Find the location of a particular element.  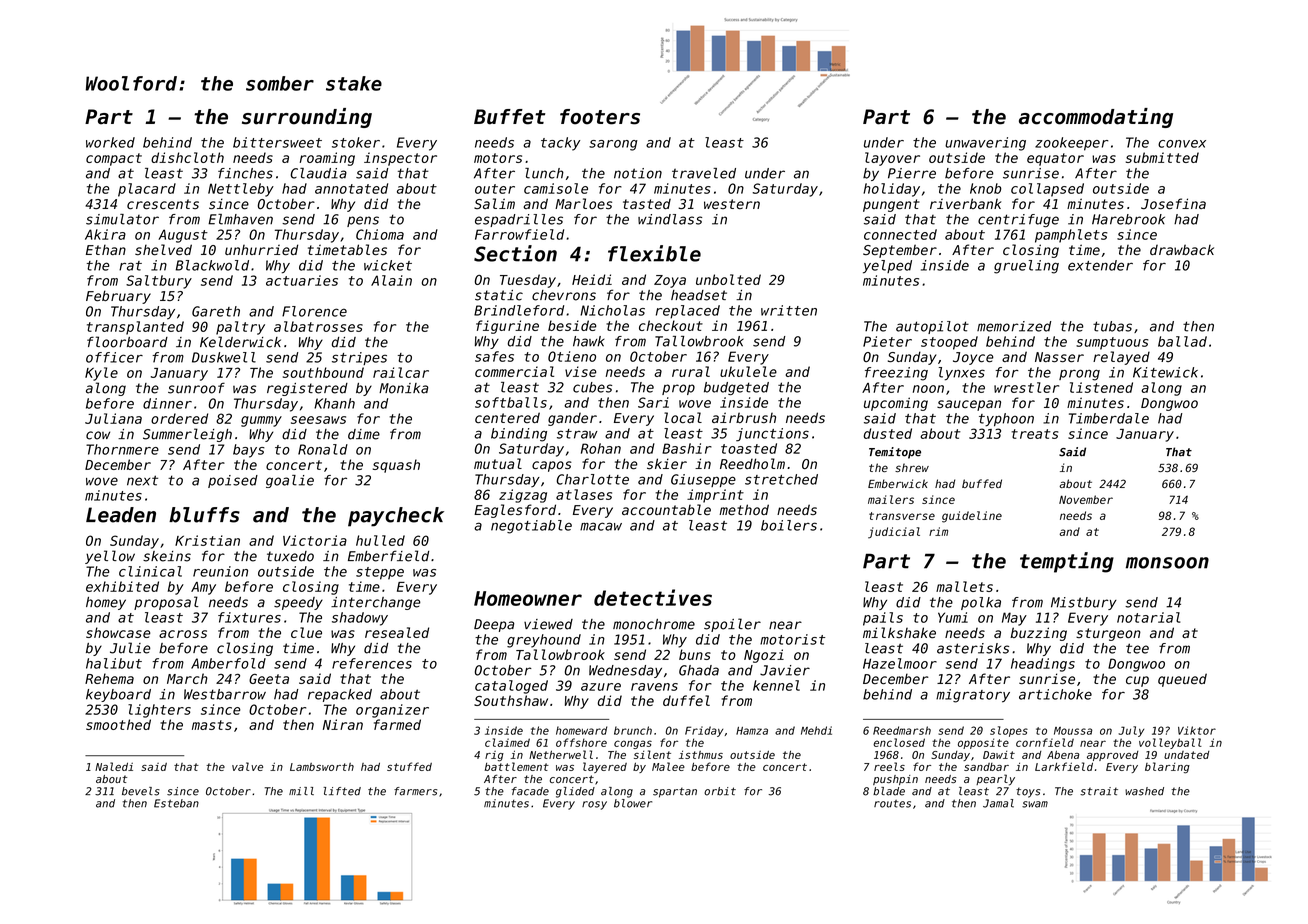

connected is located at coordinates (900, 234).
